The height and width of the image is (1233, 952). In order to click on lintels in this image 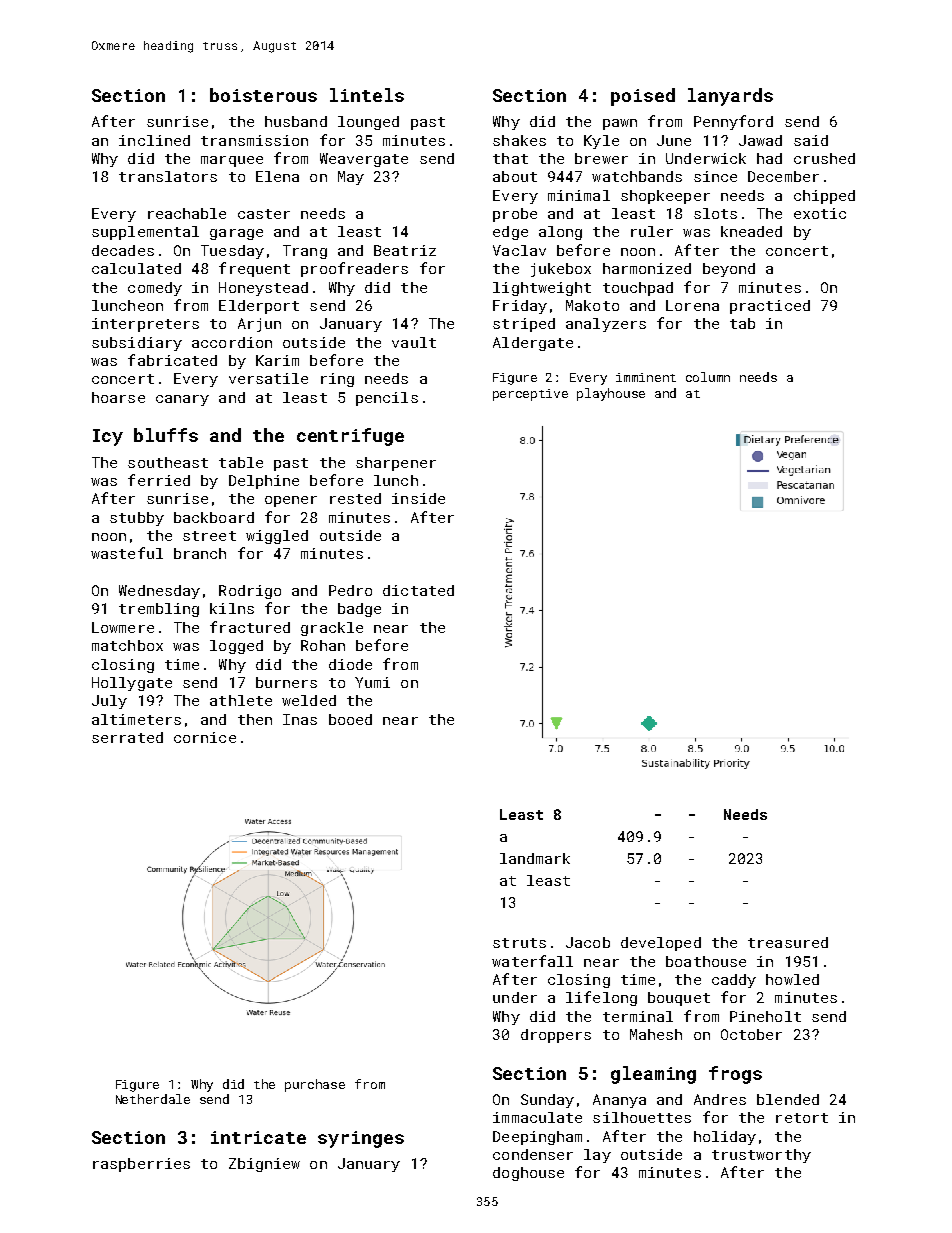, I will do `click(367, 95)`.
